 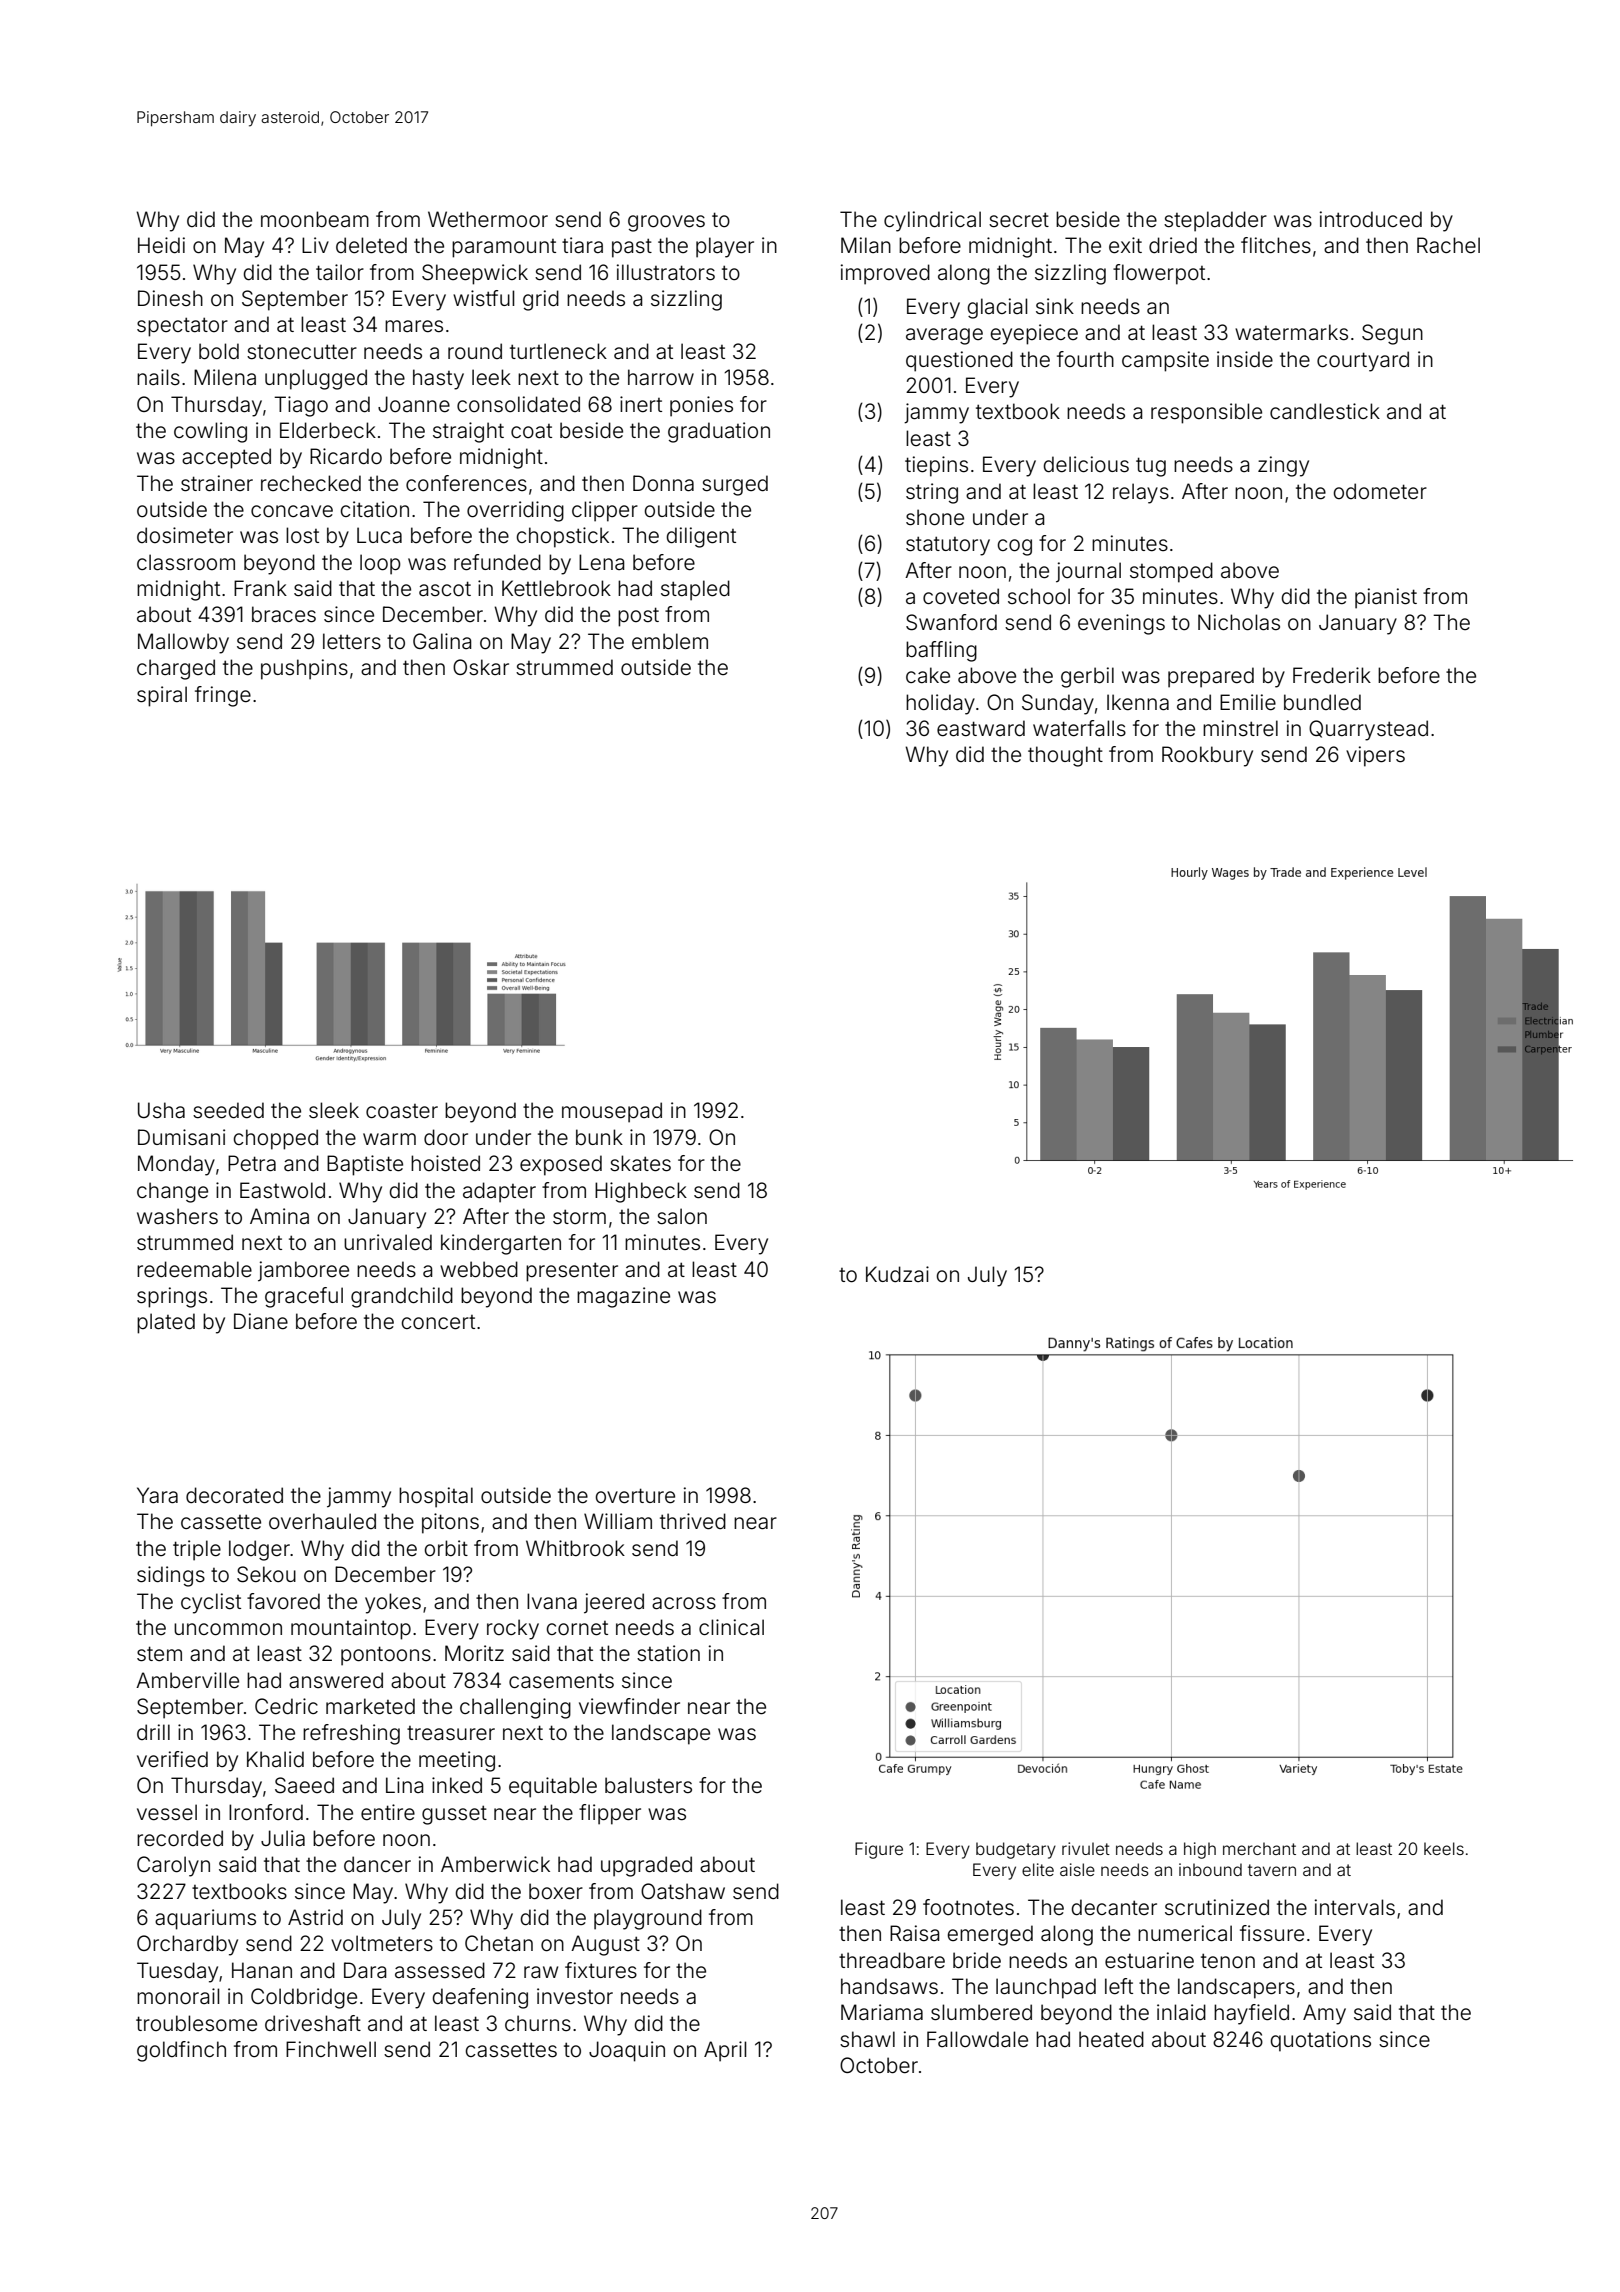 I want to click on goldfinch, so click(x=181, y=2051).
